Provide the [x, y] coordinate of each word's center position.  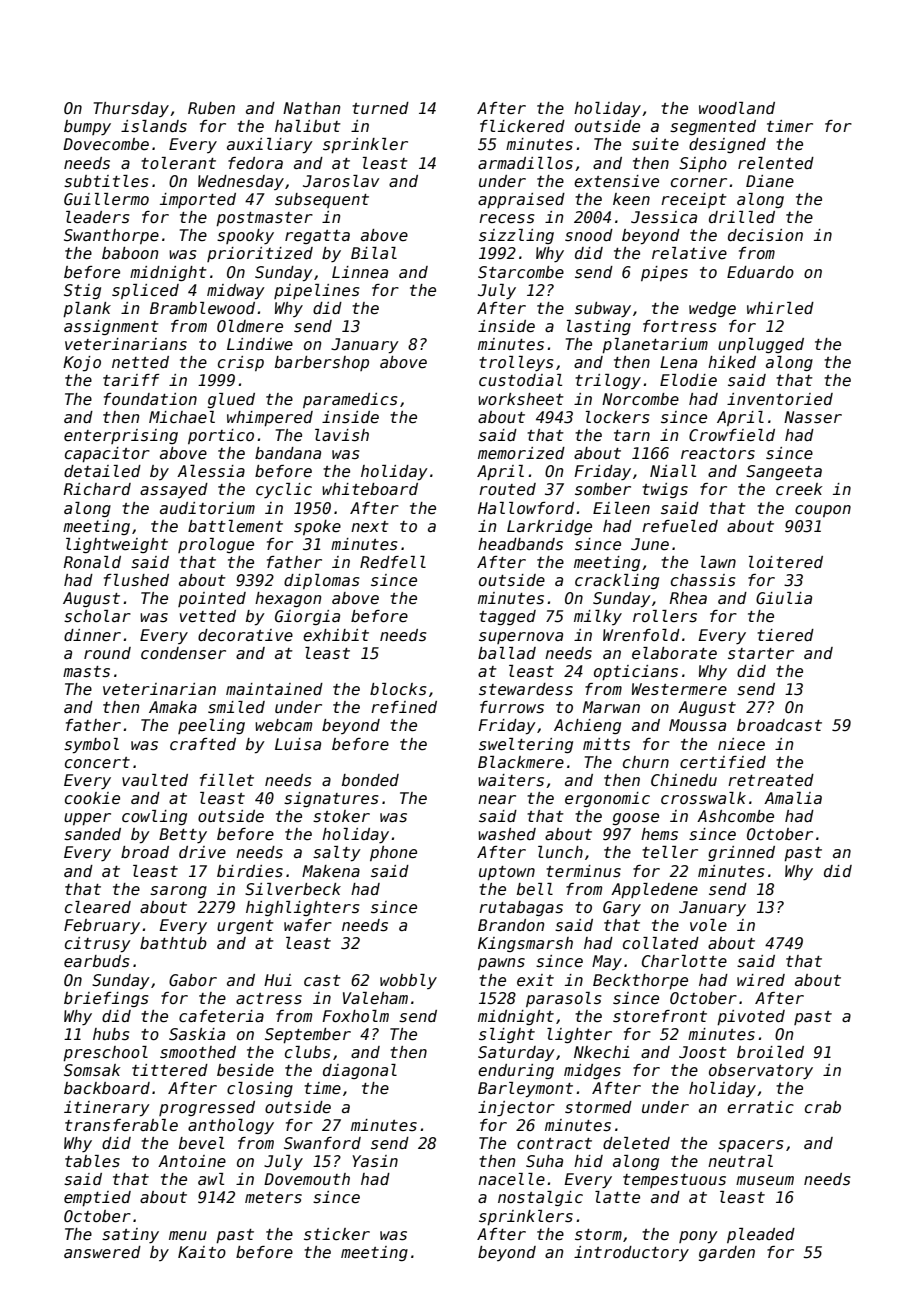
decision [765, 235]
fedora [255, 163]
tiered [785, 635]
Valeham [375, 998]
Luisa [298, 744]
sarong [178, 892]
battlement [235, 526]
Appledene [654, 890]
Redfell [393, 562]
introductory [631, 1253]
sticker [337, 1234]
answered [102, 1252]
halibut [308, 126]
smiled [236, 707]
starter [761, 653]
